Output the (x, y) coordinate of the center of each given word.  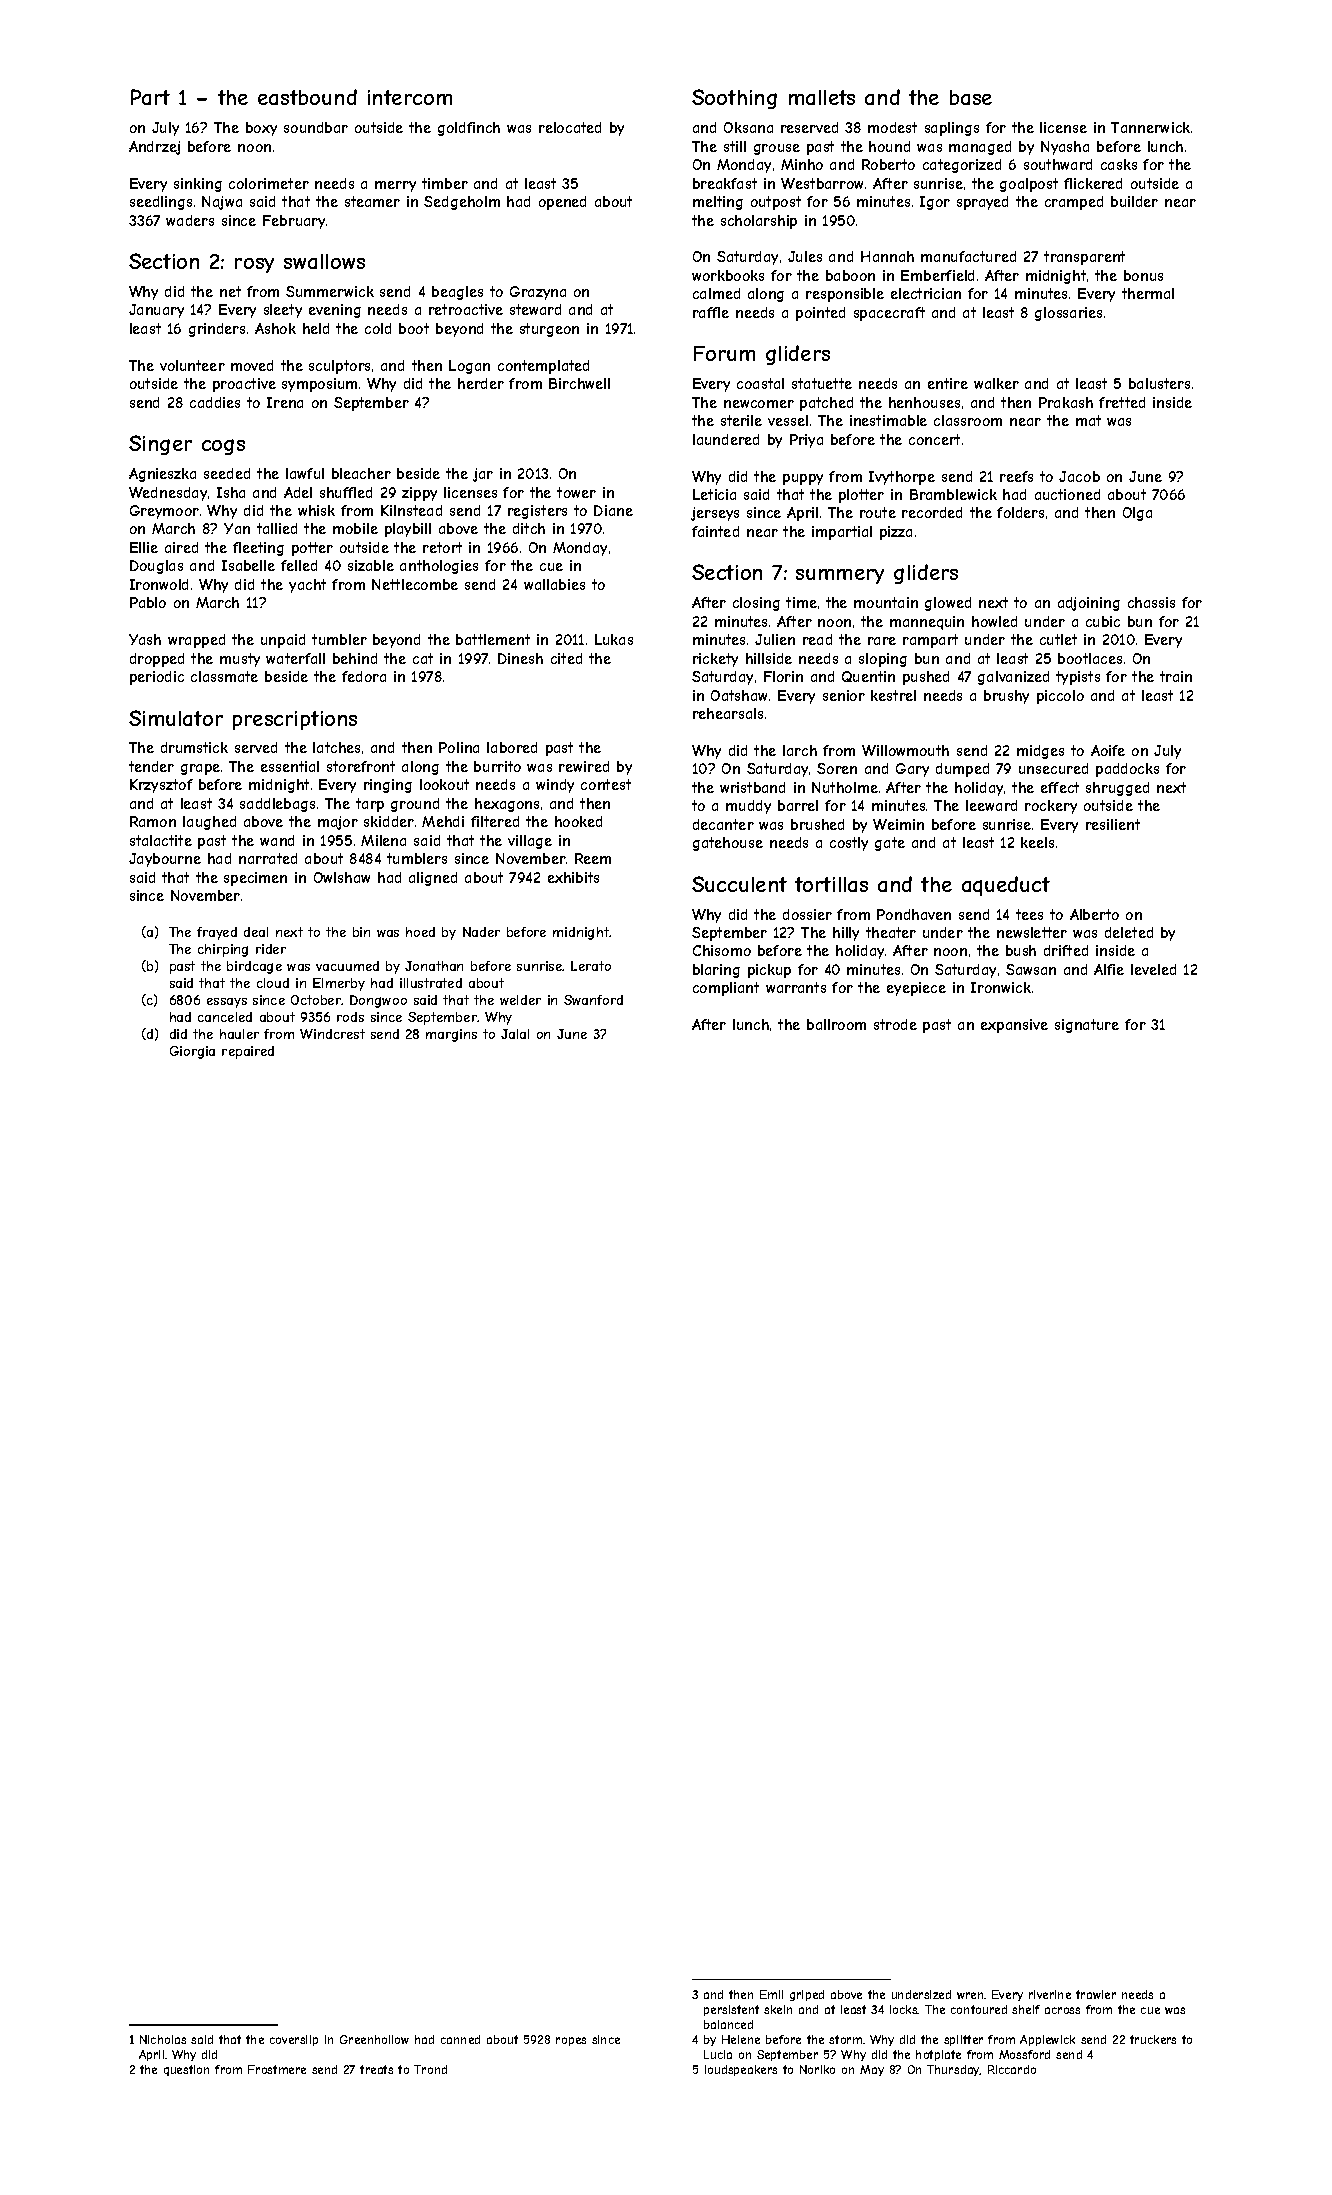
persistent (731, 2010)
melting (718, 203)
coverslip (294, 2040)
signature (1087, 1026)
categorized (962, 166)
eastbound (307, 97)
